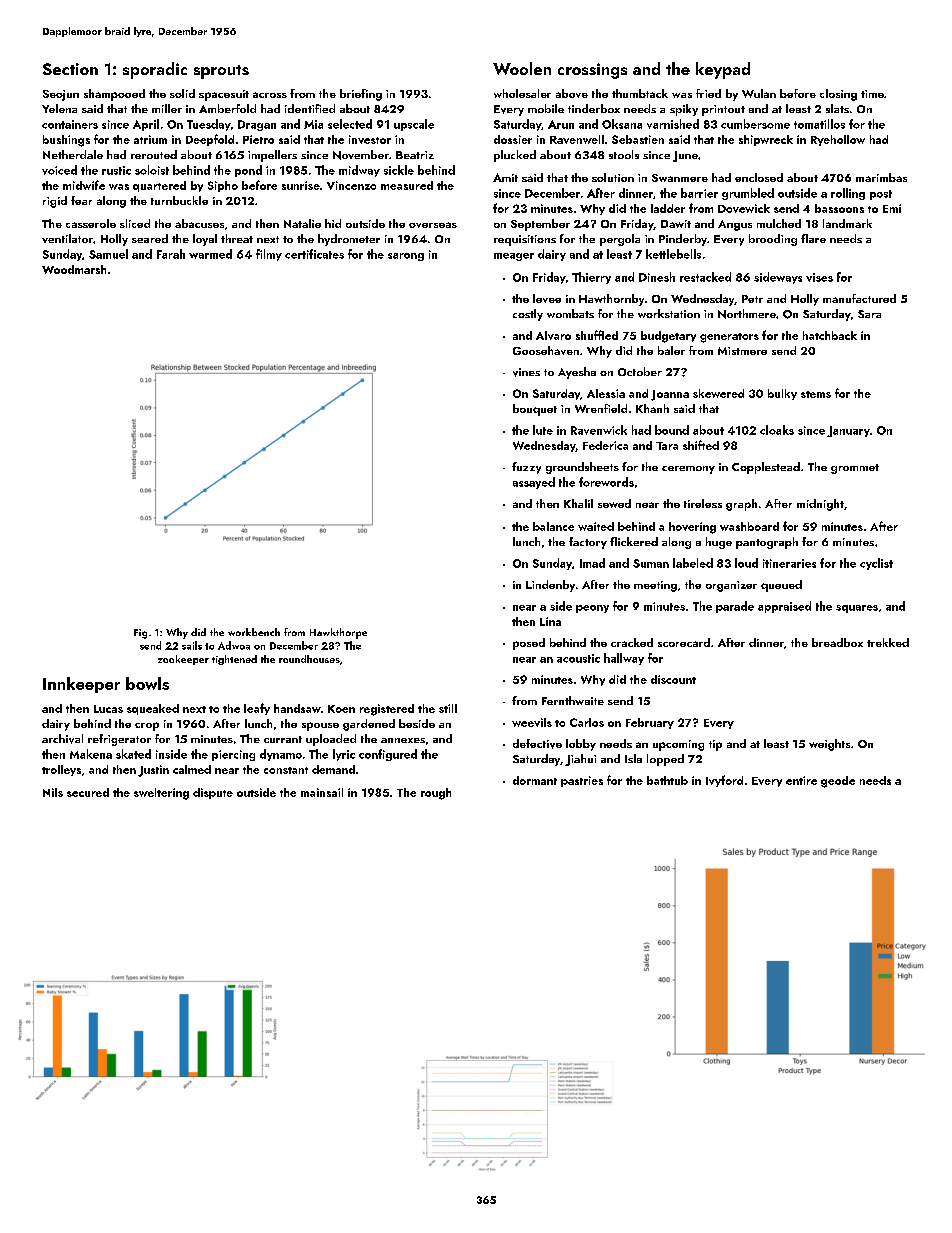 The height and width of the screenshot is (1233, 952). I want to click on secured, so click(88, 792).
